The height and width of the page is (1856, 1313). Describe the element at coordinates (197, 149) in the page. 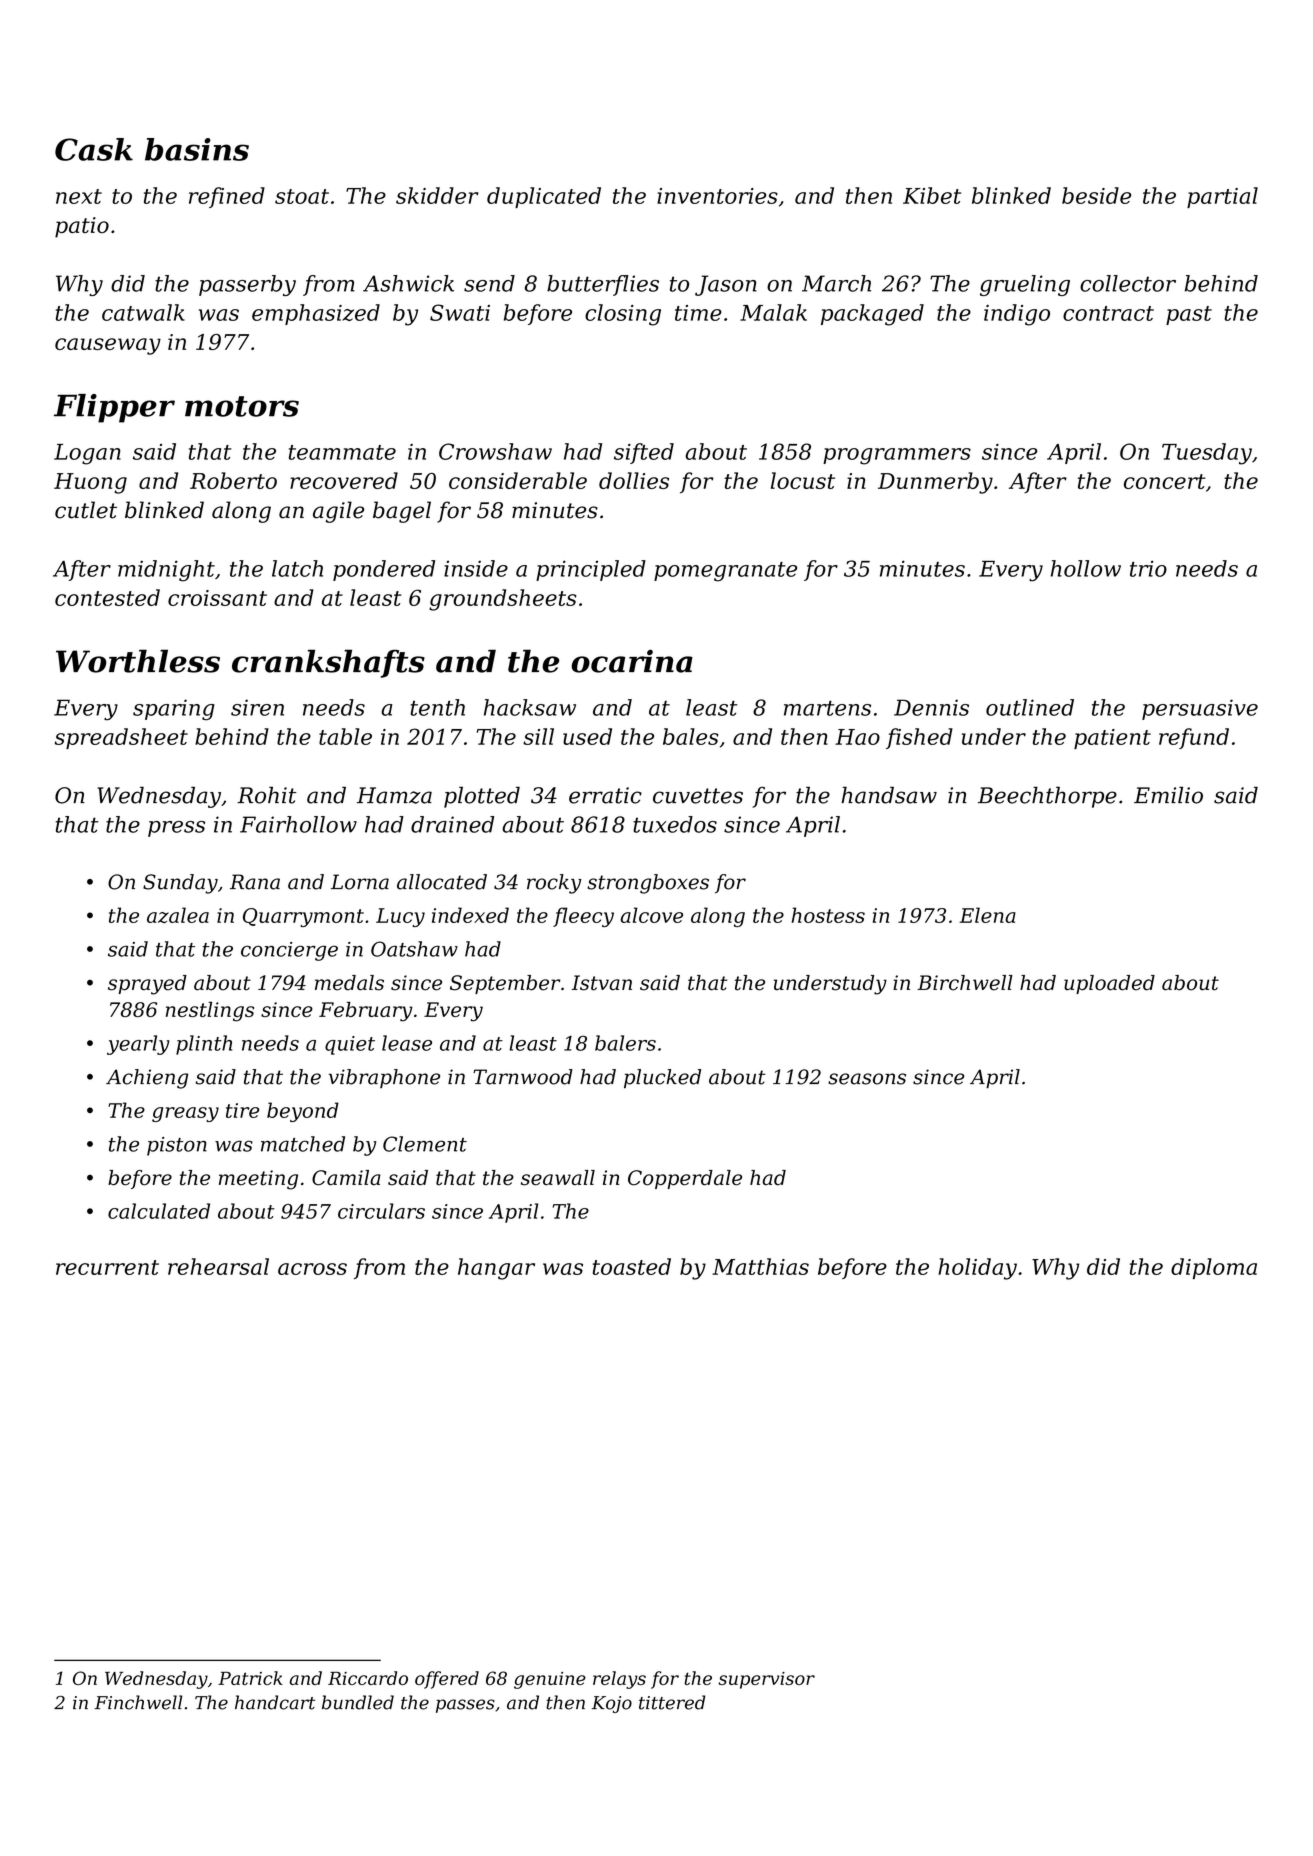

I see `basins` at that location.
